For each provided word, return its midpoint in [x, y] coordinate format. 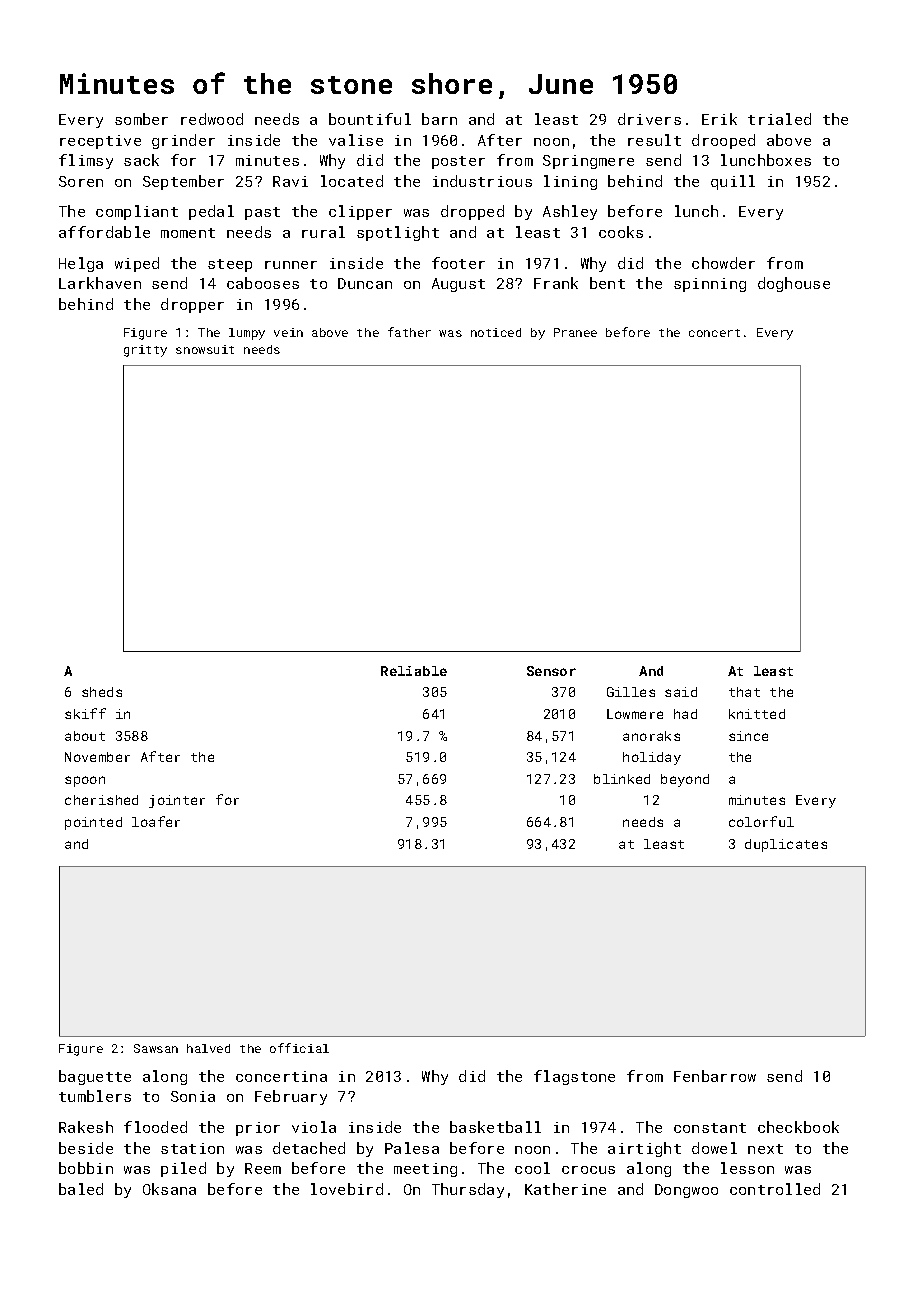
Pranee [575, 332]
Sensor [551, 671]
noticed [496, 332]
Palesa [412, 1148]
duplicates [786, 845]
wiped [137, 264]
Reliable [414, 671]
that [744, 692]
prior [258, 1129]
